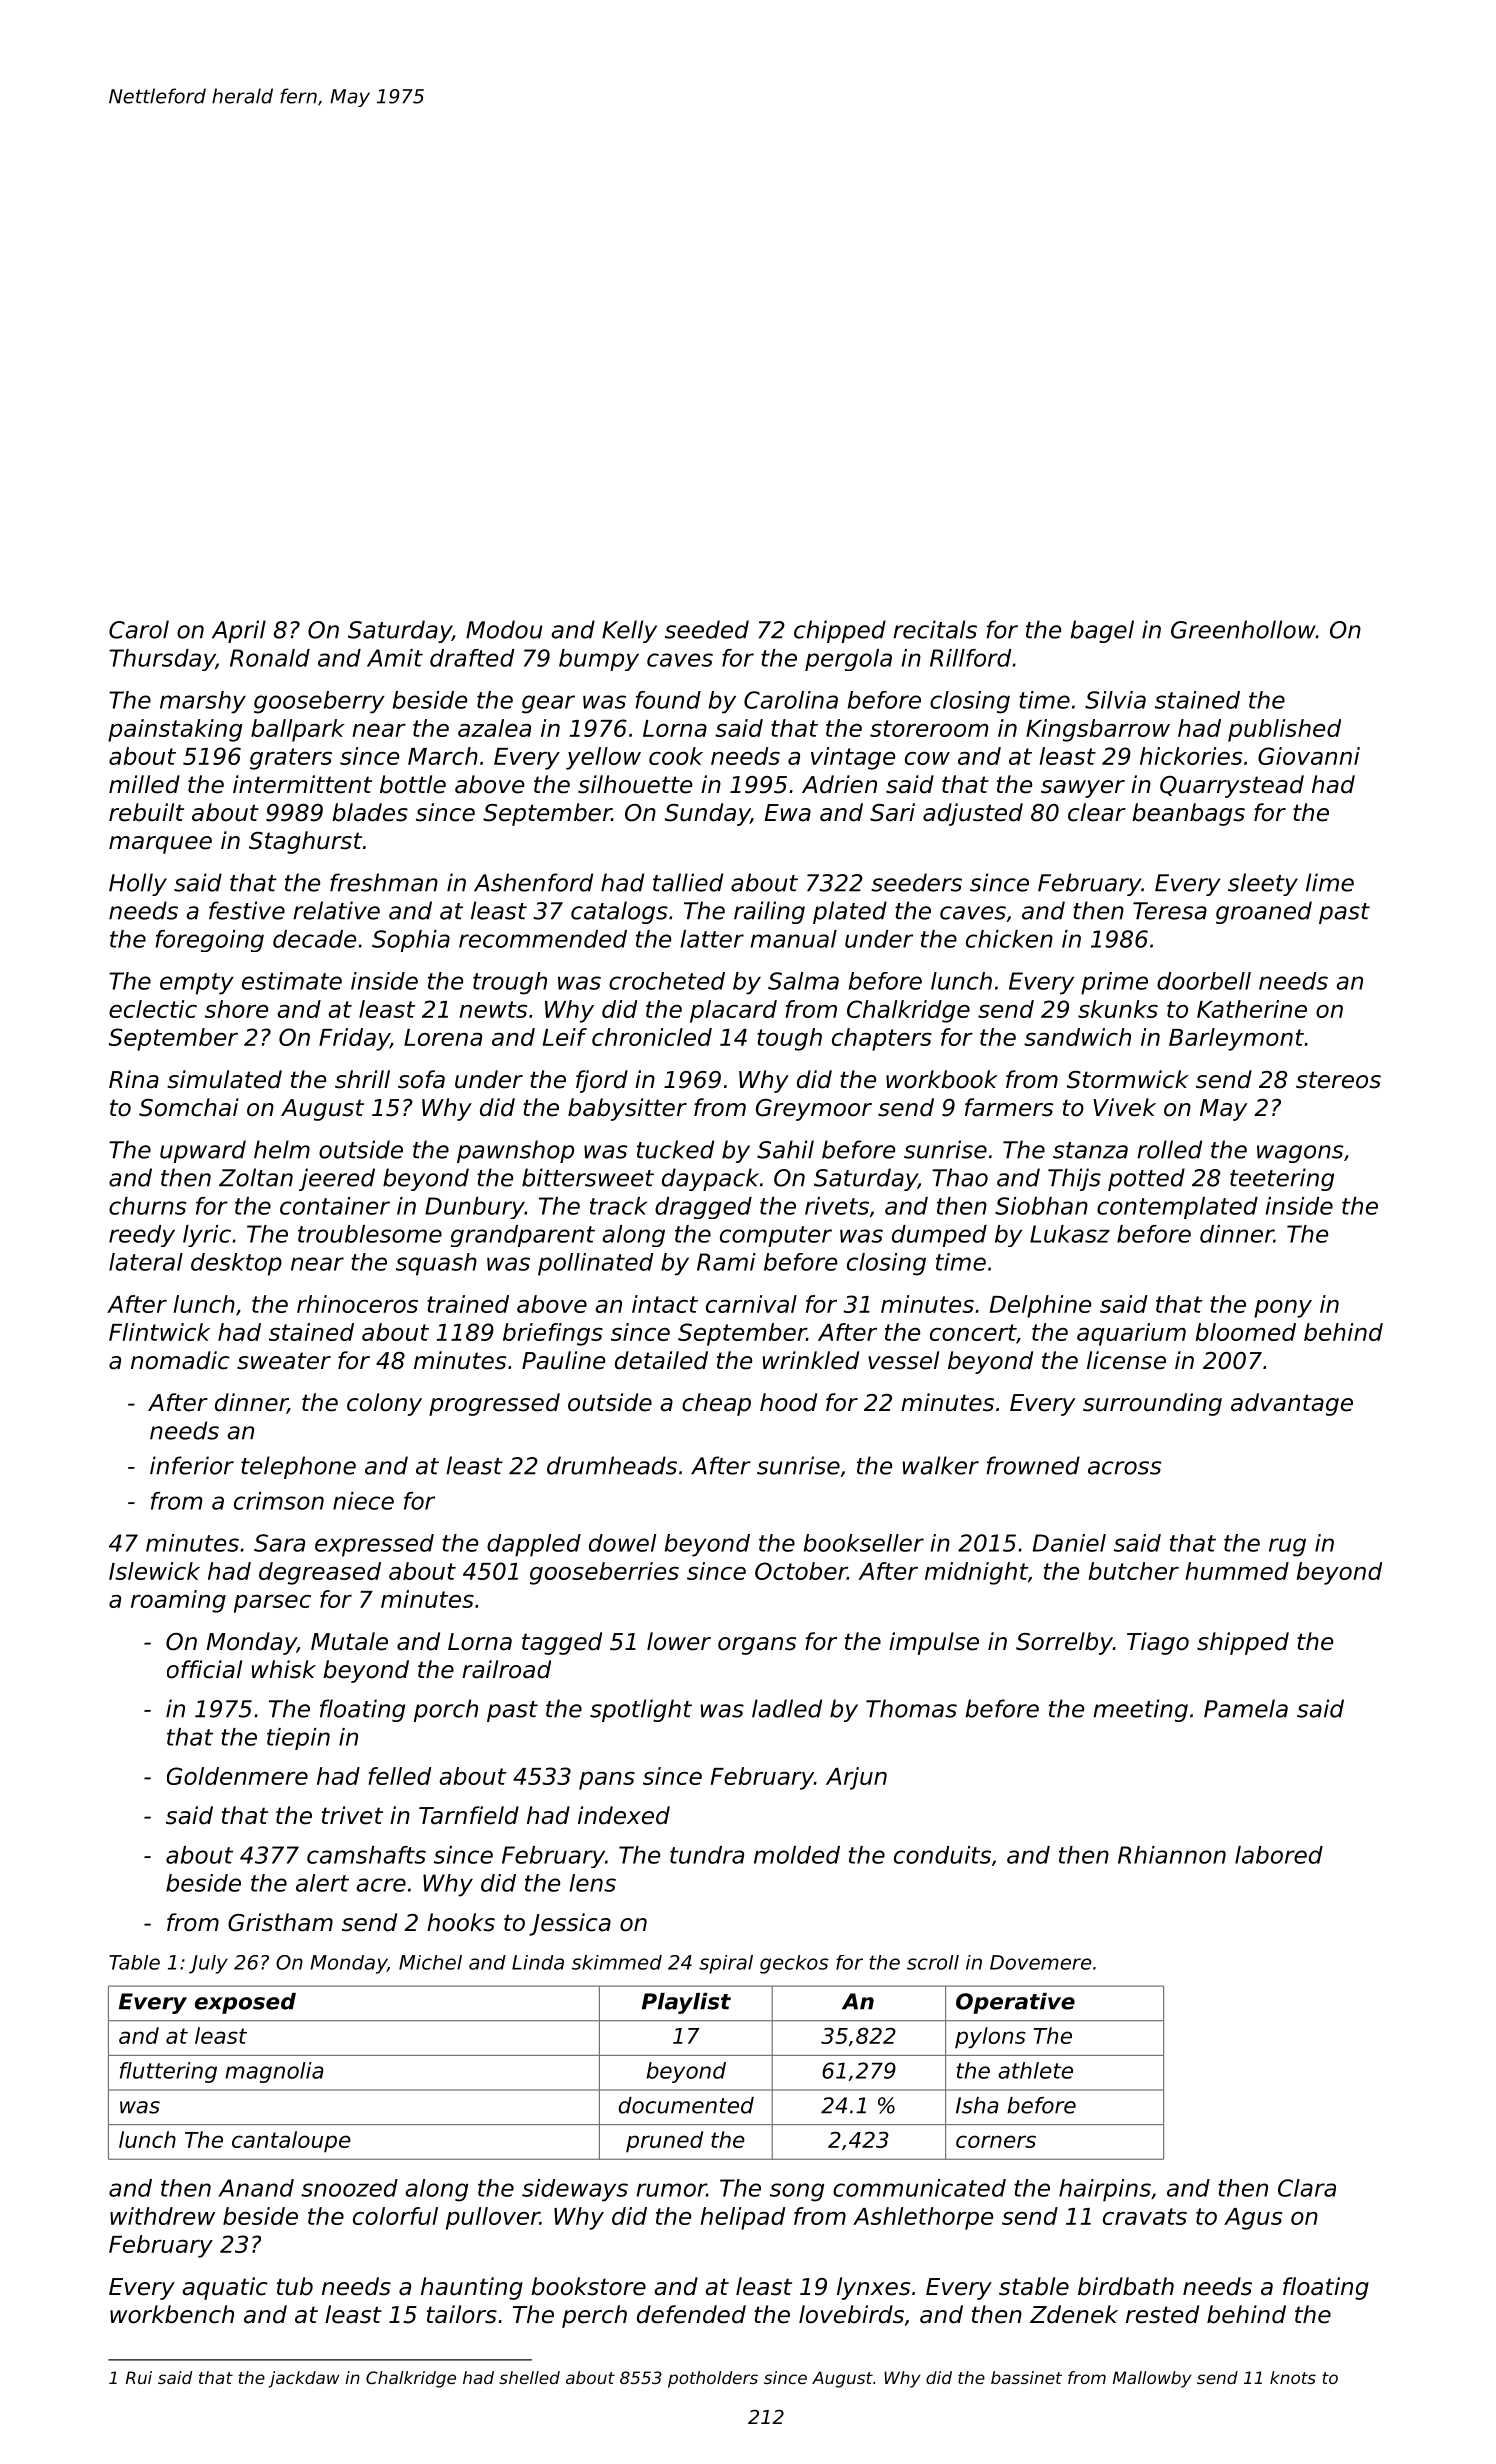  What do you see at coordinates (612, 1465) in the image?
I see `drumheads` at bounding box center [612, 1465].
